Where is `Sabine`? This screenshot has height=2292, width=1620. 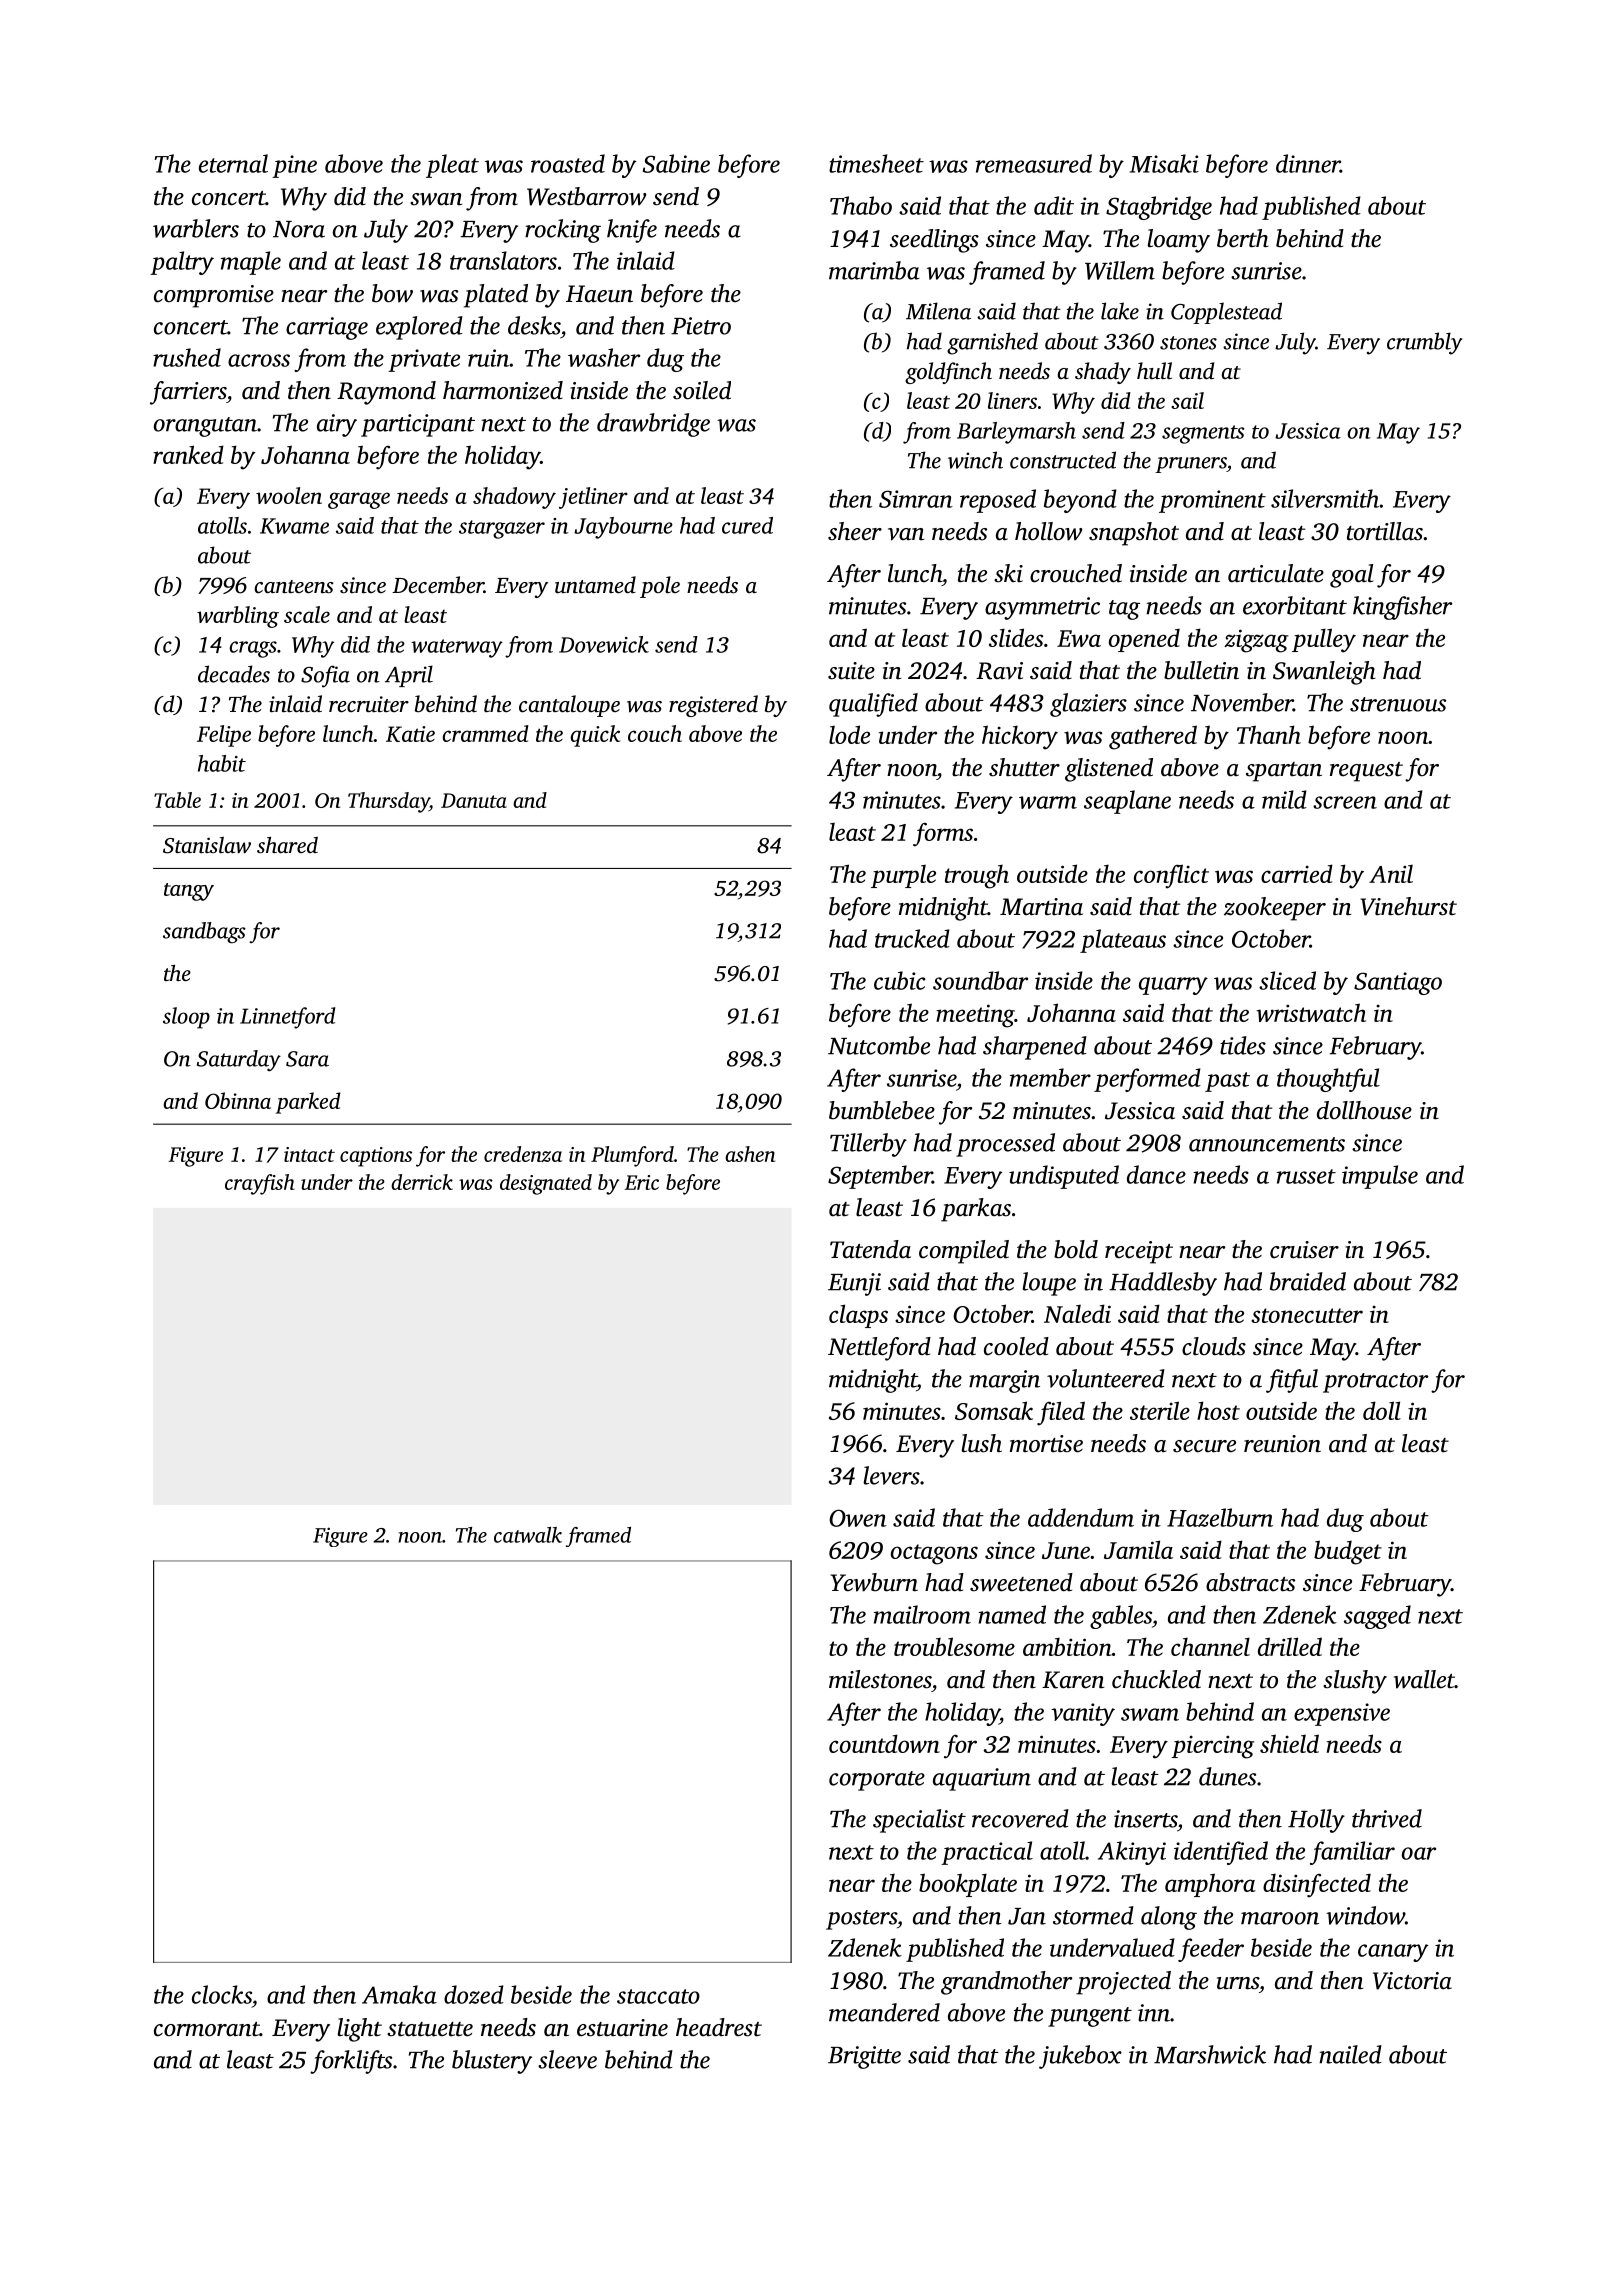 Sabine is located at coordinates (676, 163).
